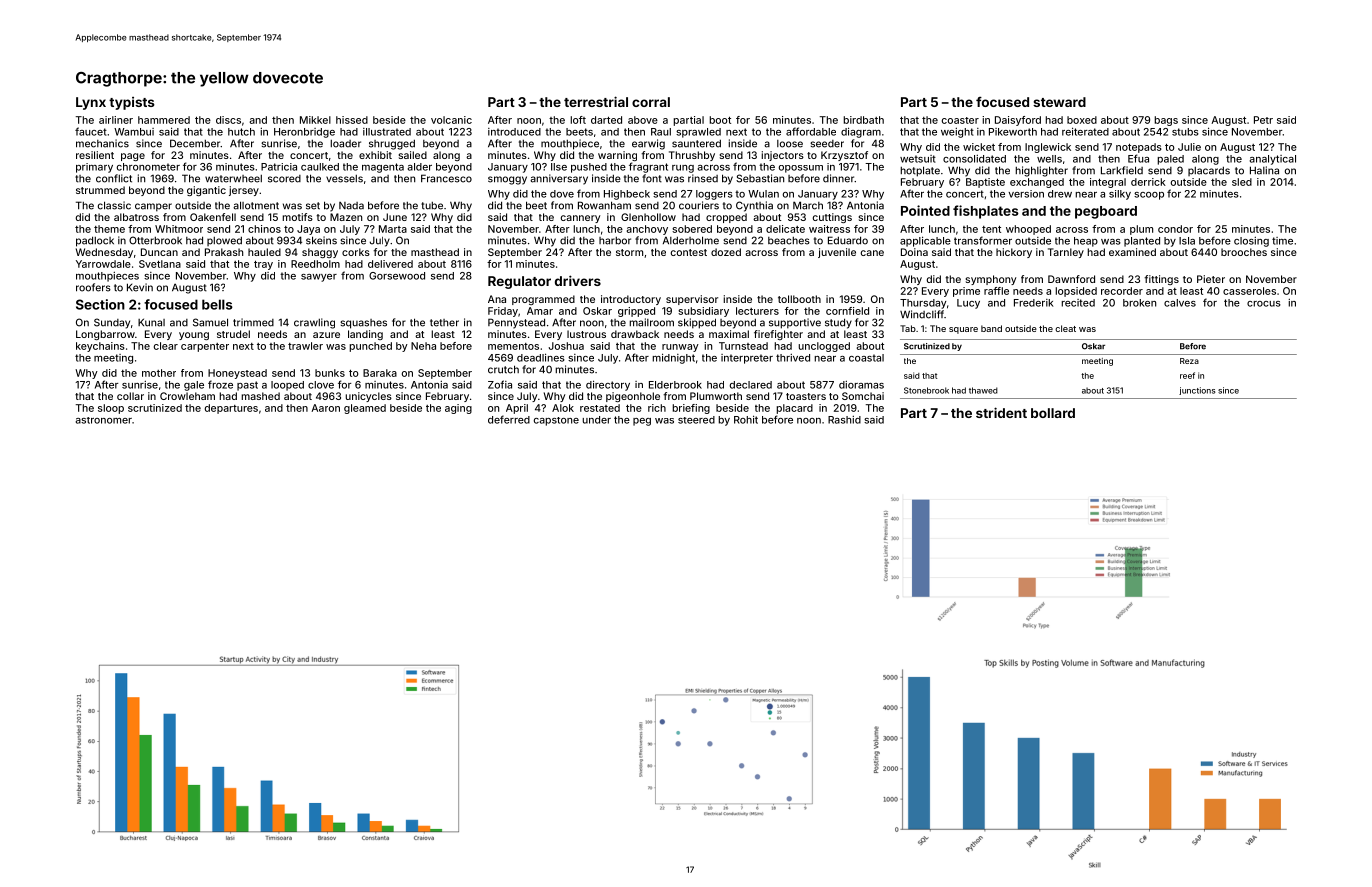  I want to click on Section, so click(100, 304).
